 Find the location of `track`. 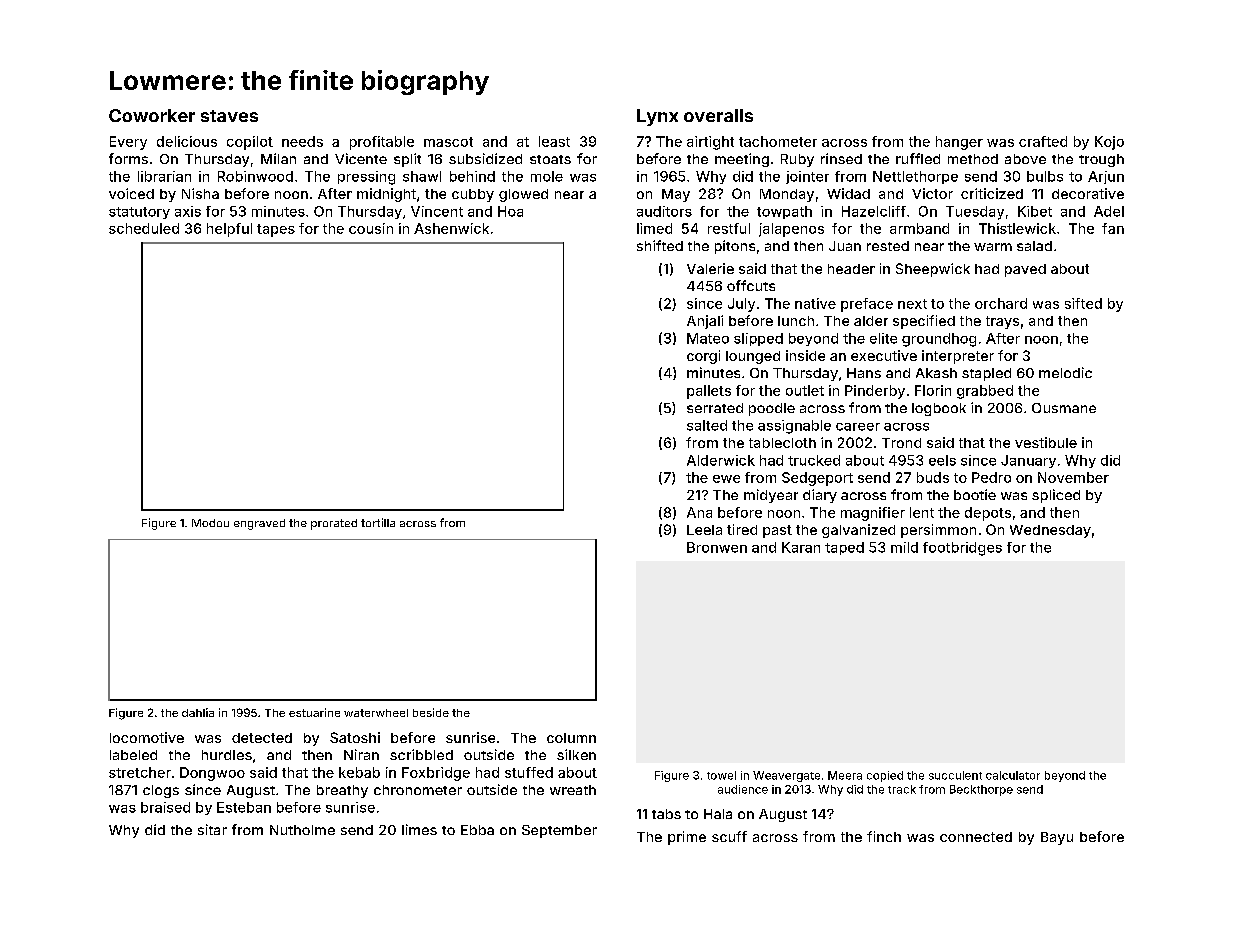

track is located at coordinates (902, 789).
